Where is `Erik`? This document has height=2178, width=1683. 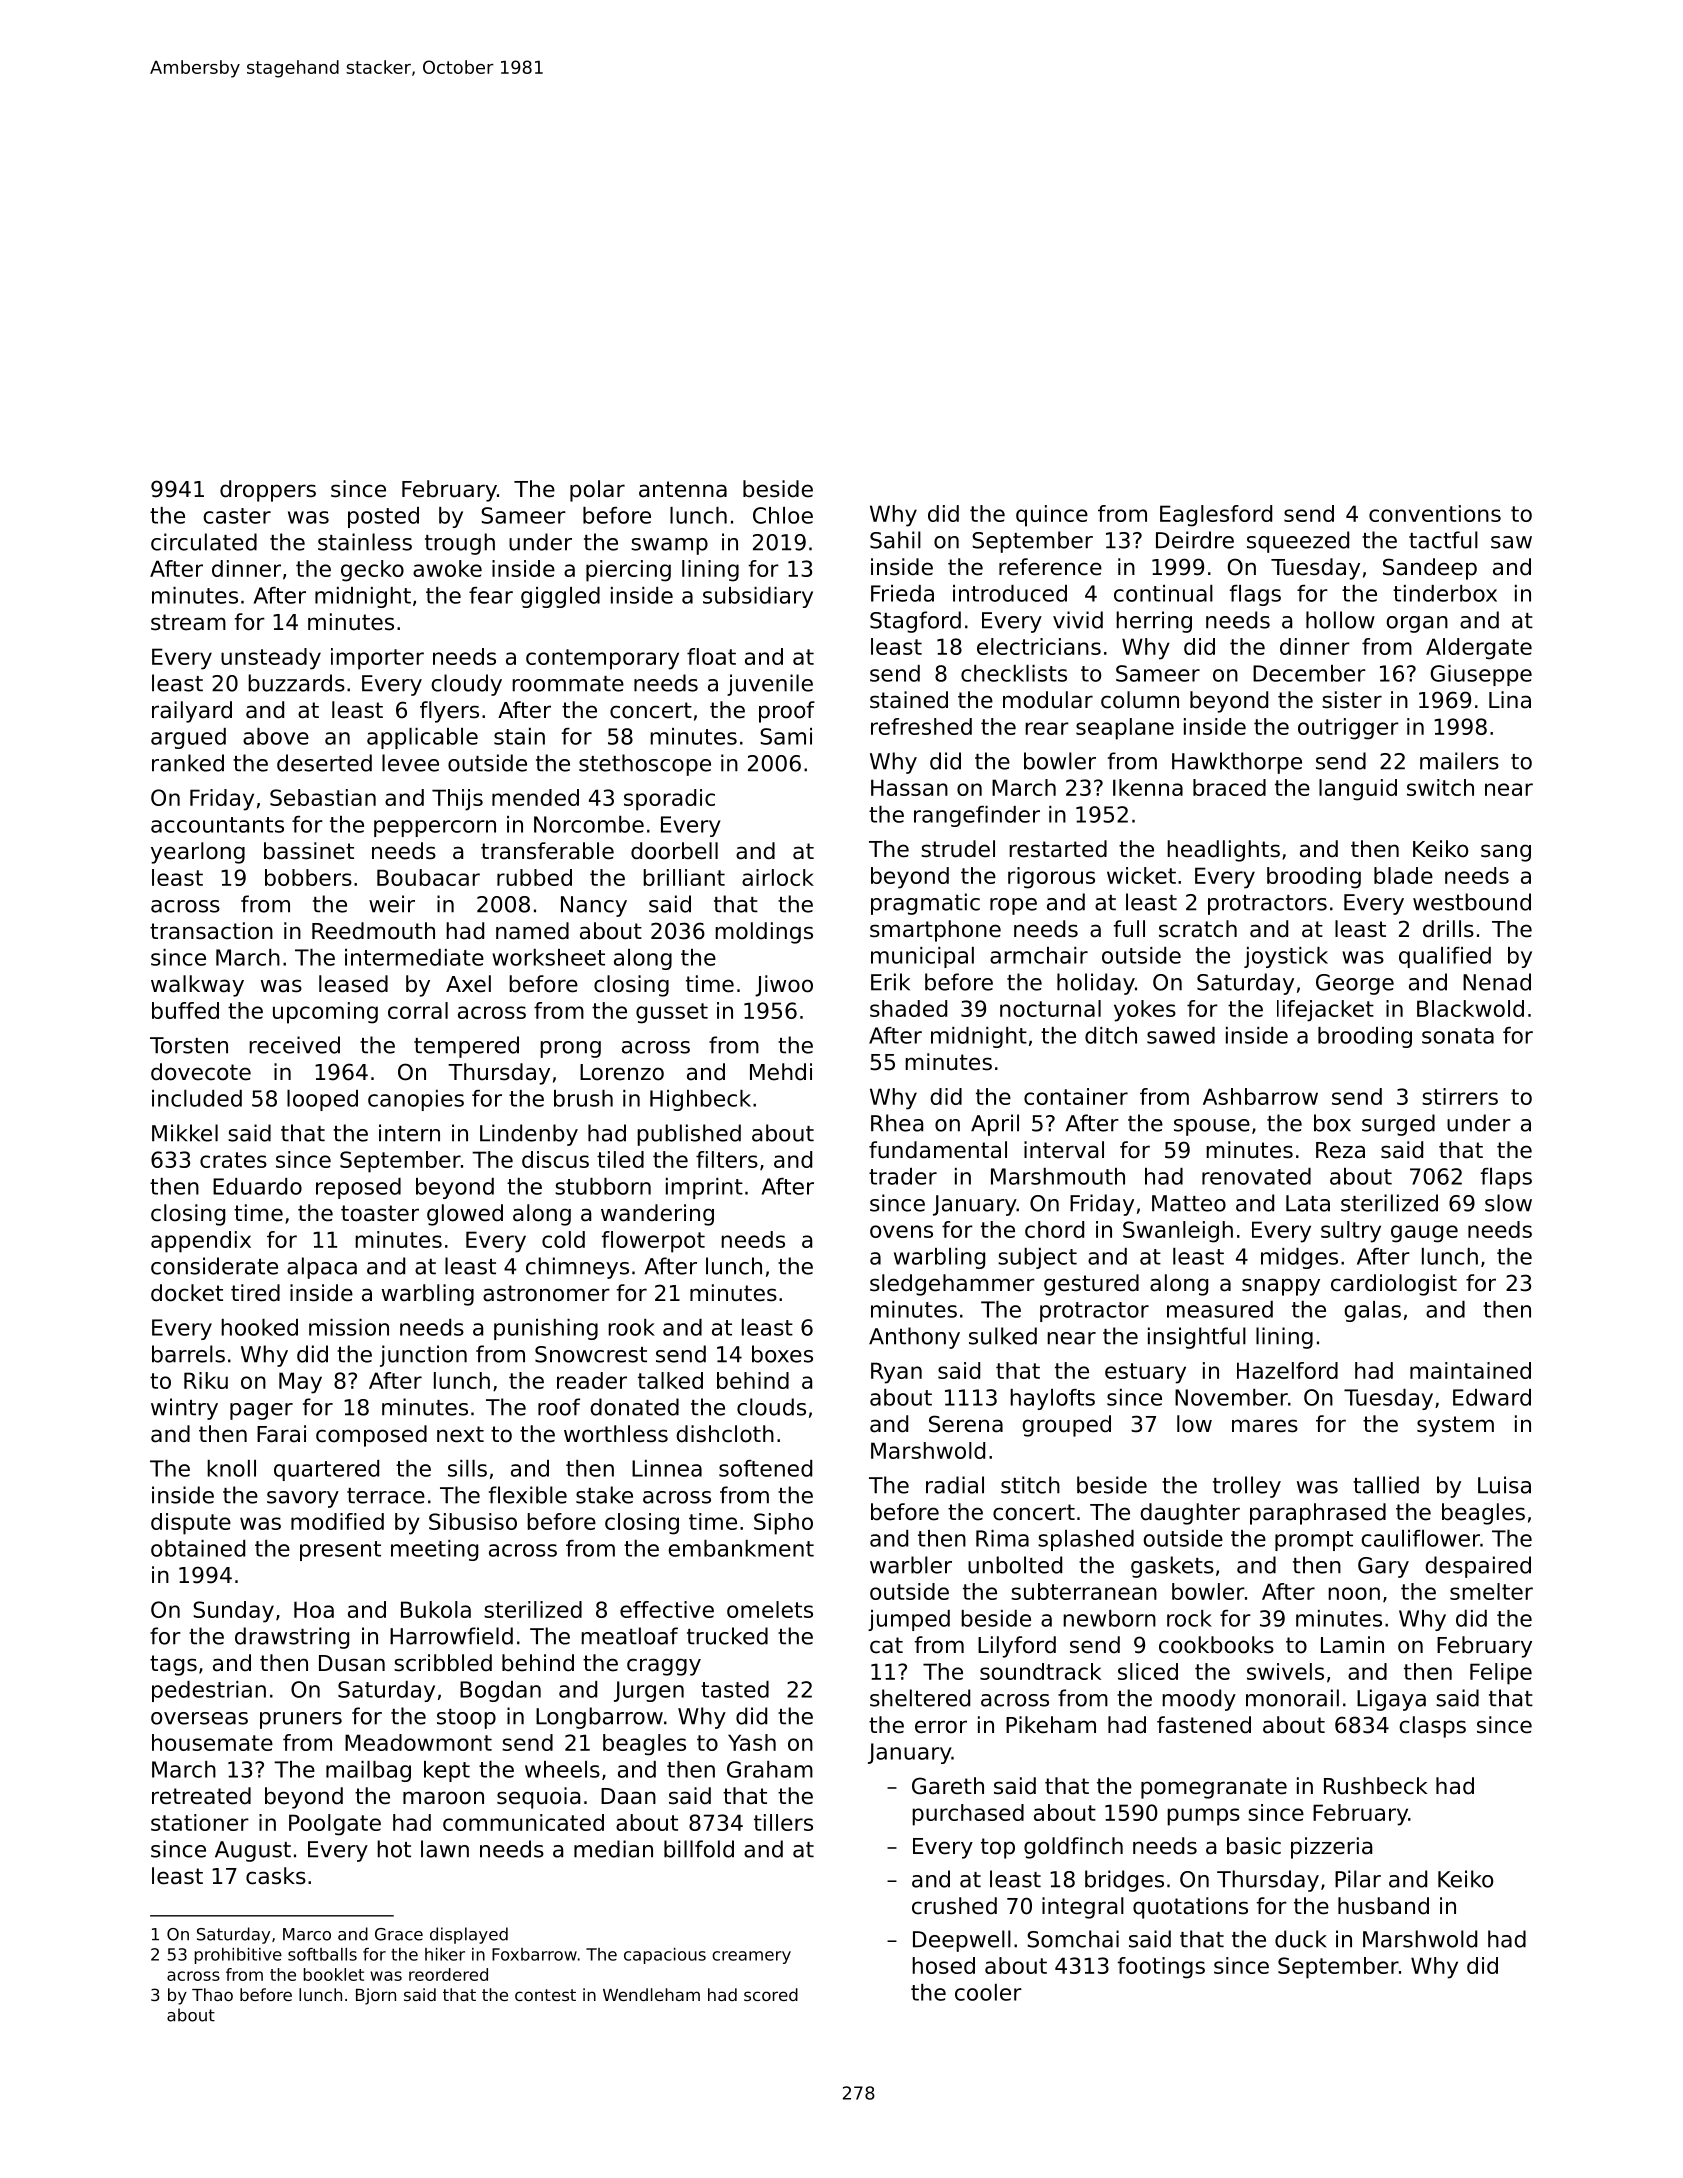 Erik is located at coordinates (890, 982).
